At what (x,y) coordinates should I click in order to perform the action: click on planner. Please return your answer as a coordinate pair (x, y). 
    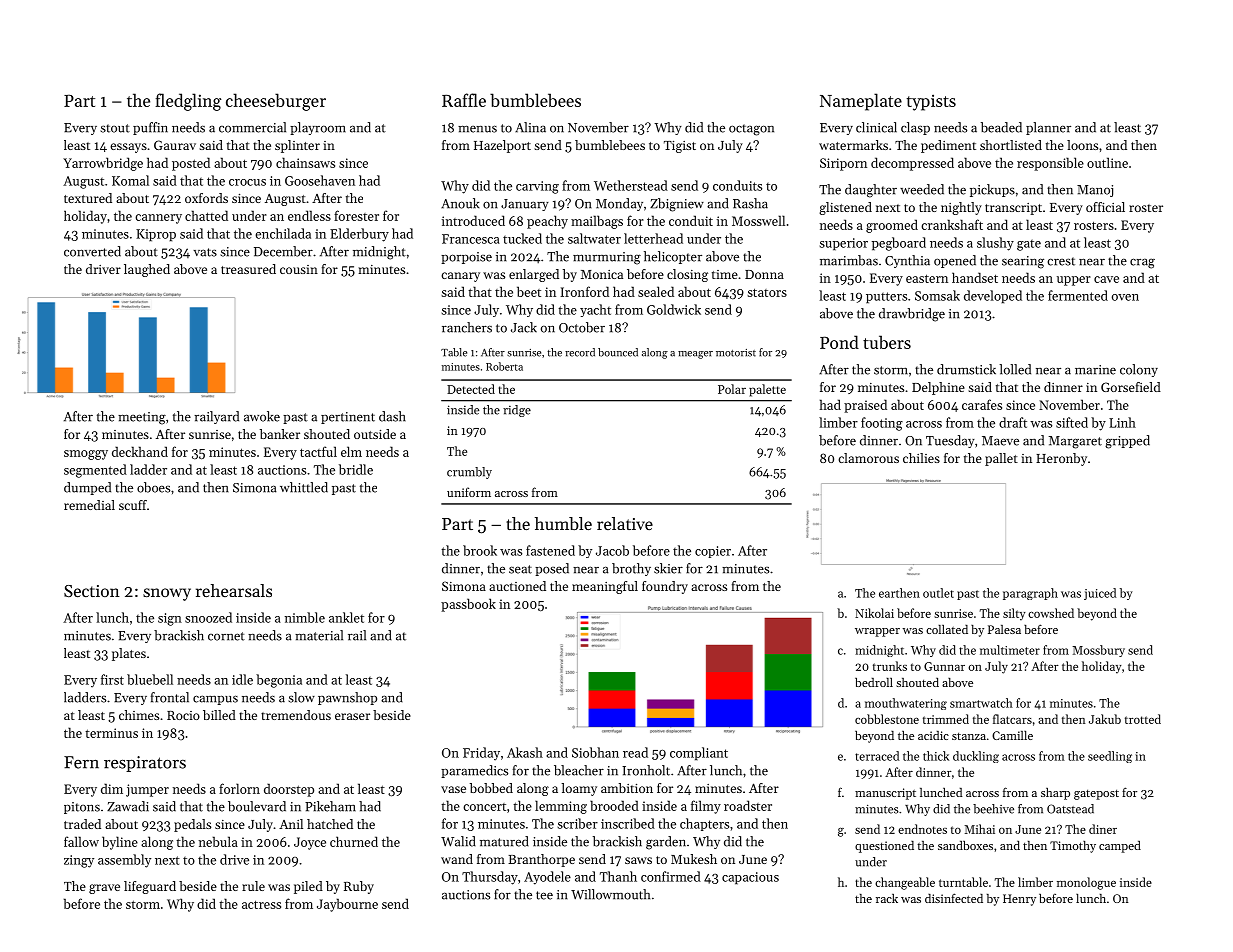
    Looking at the image, I should click on (1048, 128).
